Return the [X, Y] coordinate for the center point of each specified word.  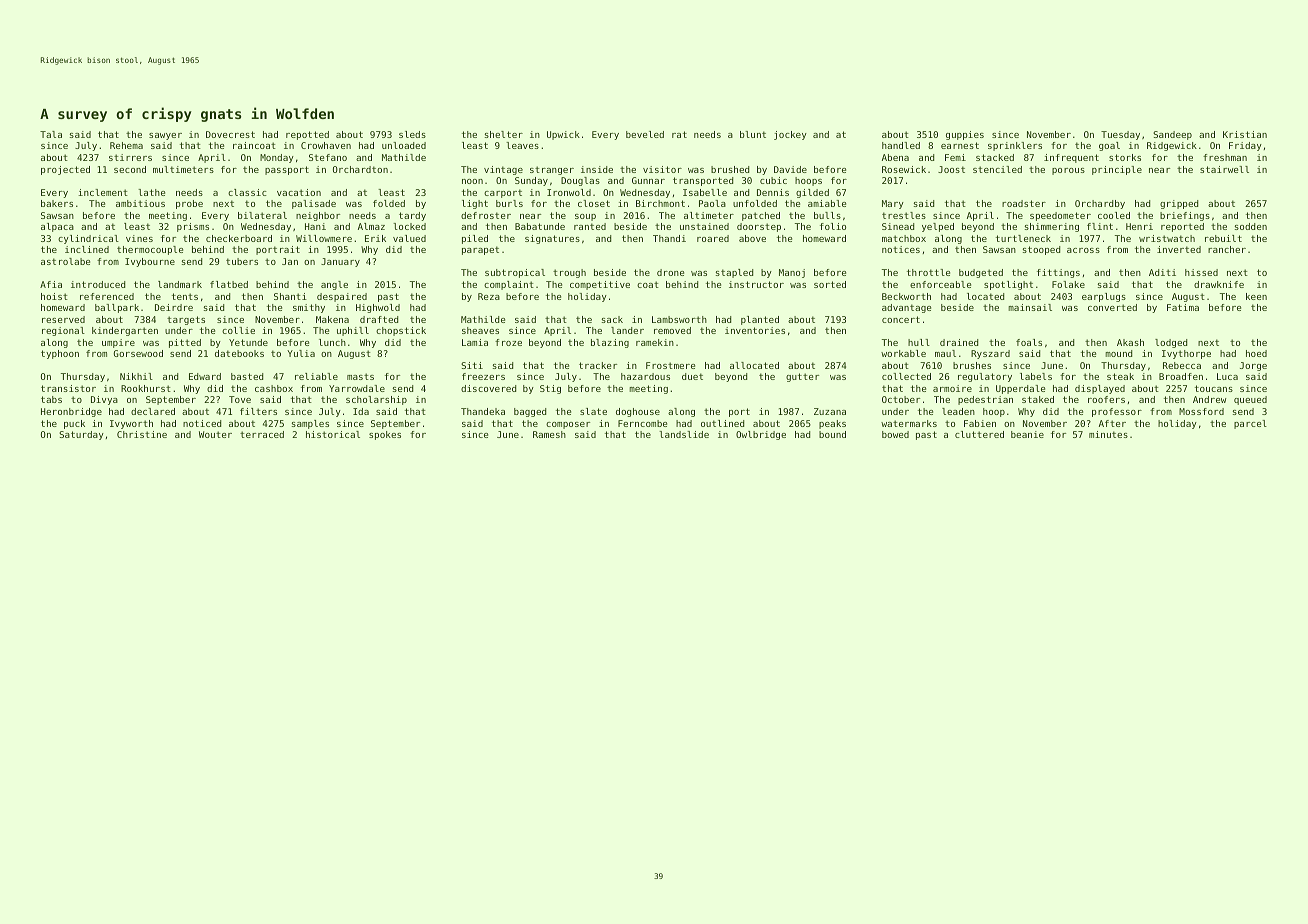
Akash [1130, 342]
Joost [951, 169]
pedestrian [985, 400]
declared [153, 411]
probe [189, 204]
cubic [773, 180]
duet [692, 376]
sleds [412, 134]
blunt [753, 134]
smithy [309, 308]
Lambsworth [679, 319]
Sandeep [1172, 135]
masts [360, 376]
